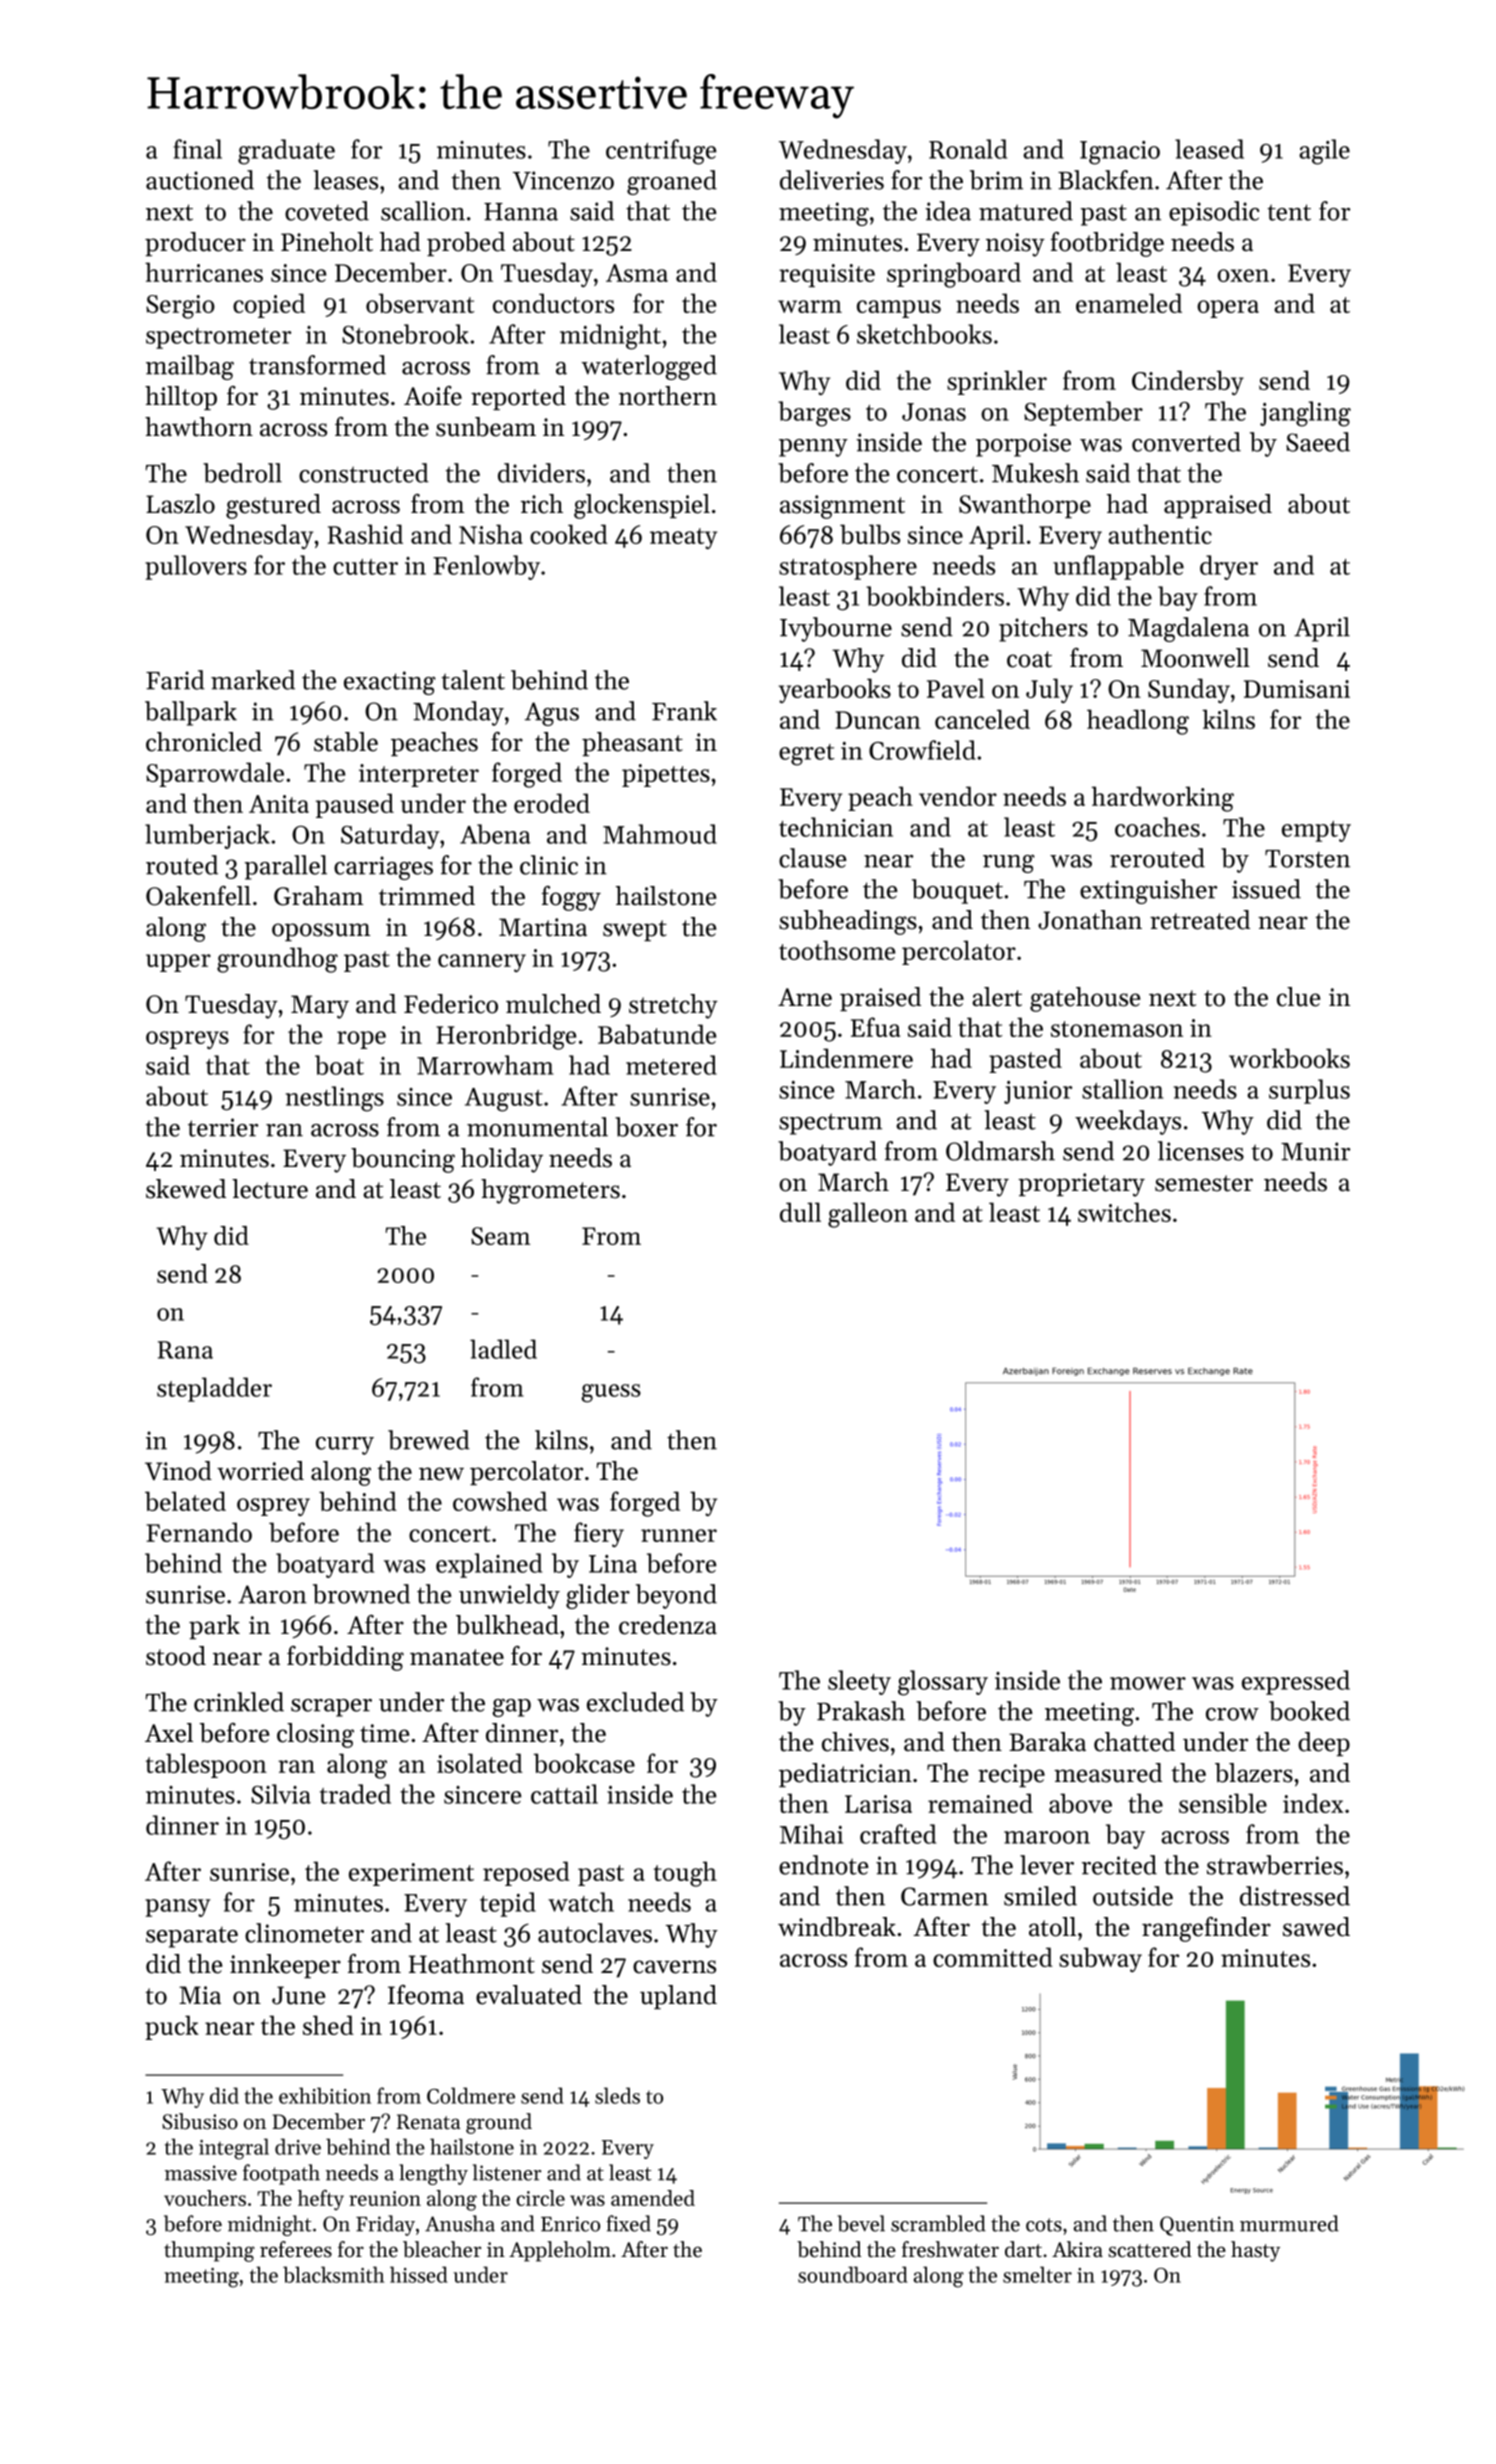 This image has width=1496, height=2464. What do you see at coordinates (201, 2173) in the image?
I see `massive` at bounding box center [201, 2173].
